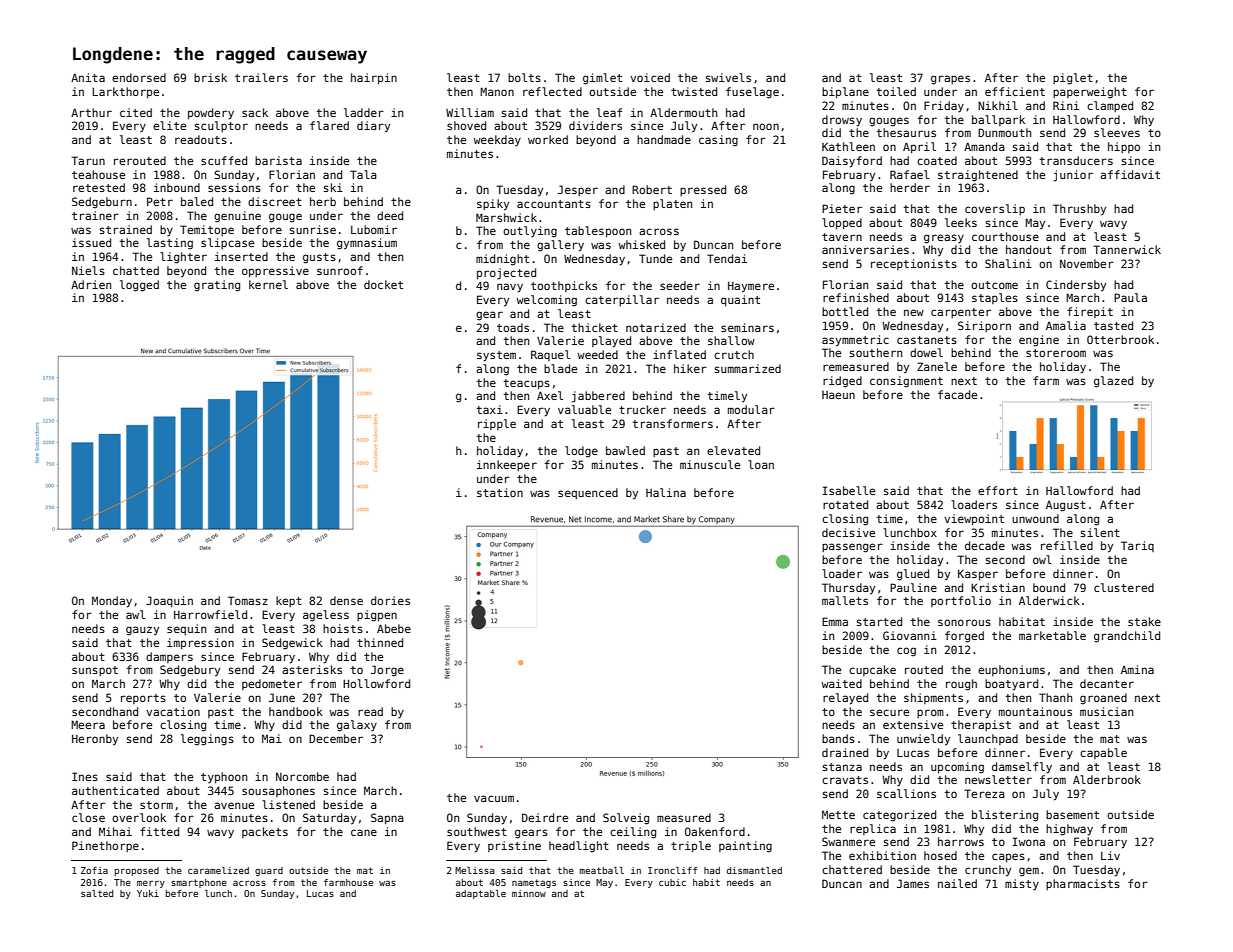 The image size is (1233, 952). What do you see at coordinates (1035, 518) in the screenshot?
I see `unwound` at bounding box center [1035, 518].
